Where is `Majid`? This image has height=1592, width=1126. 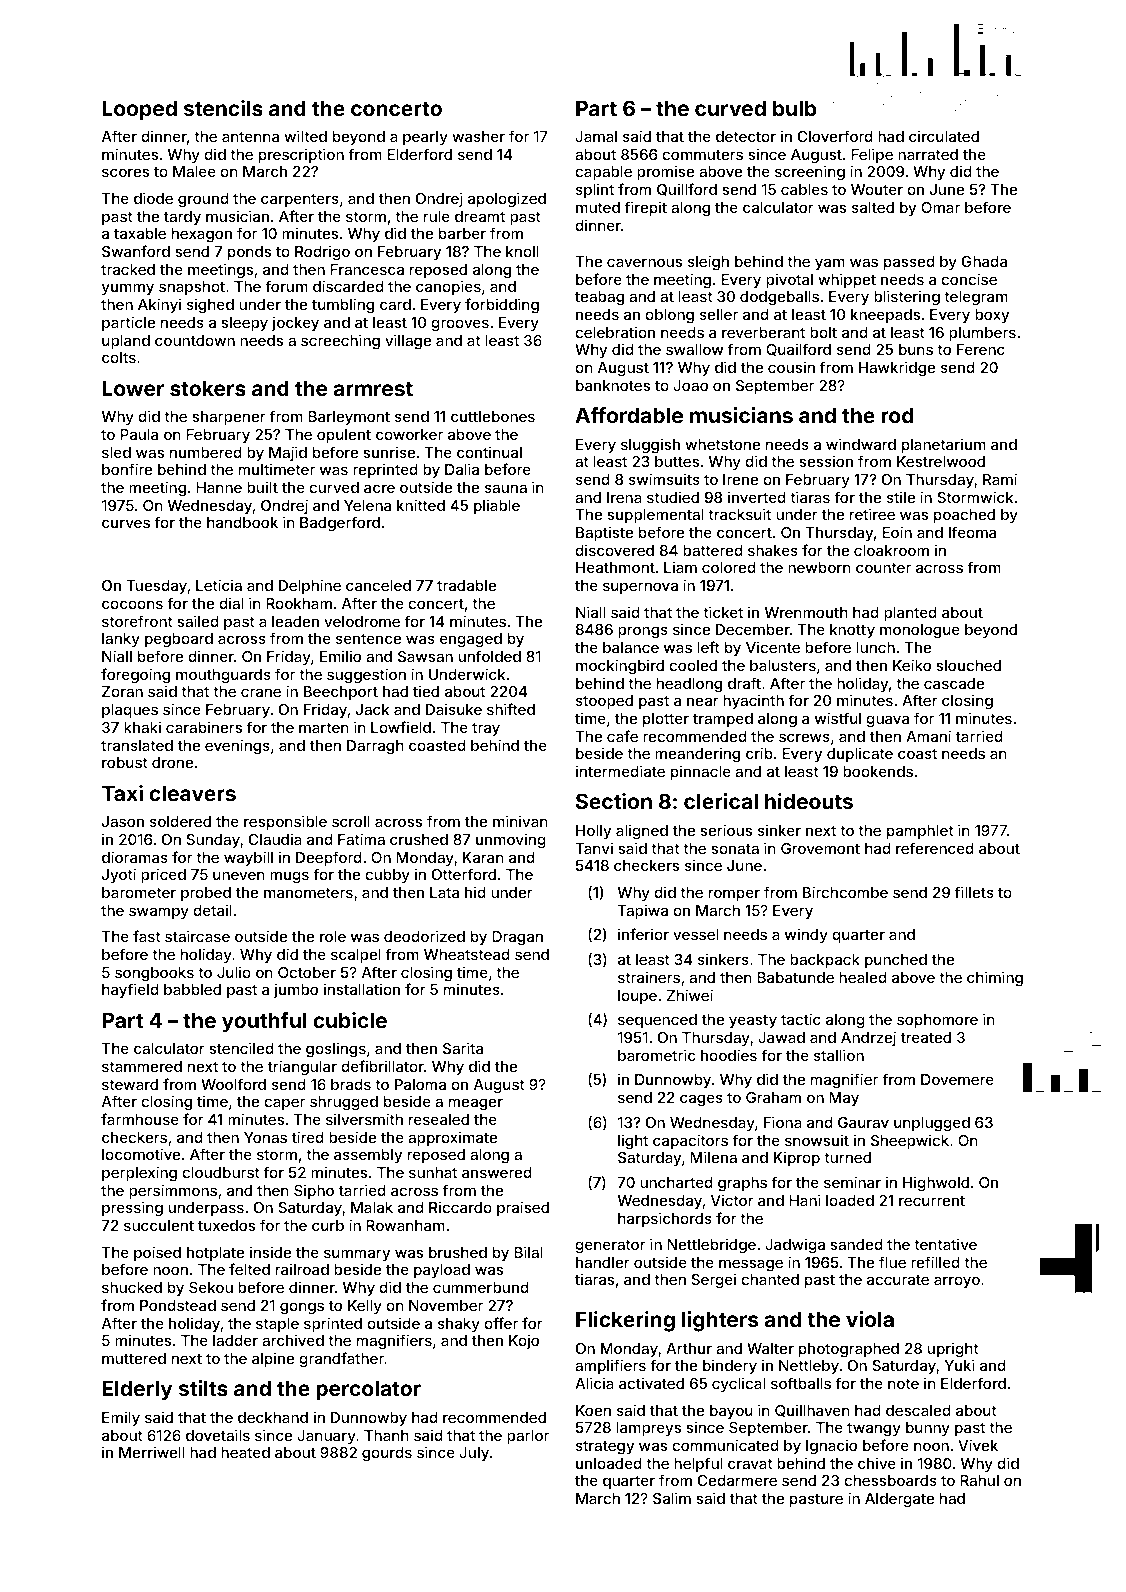 Majid is located at coordinates (288, 453).
